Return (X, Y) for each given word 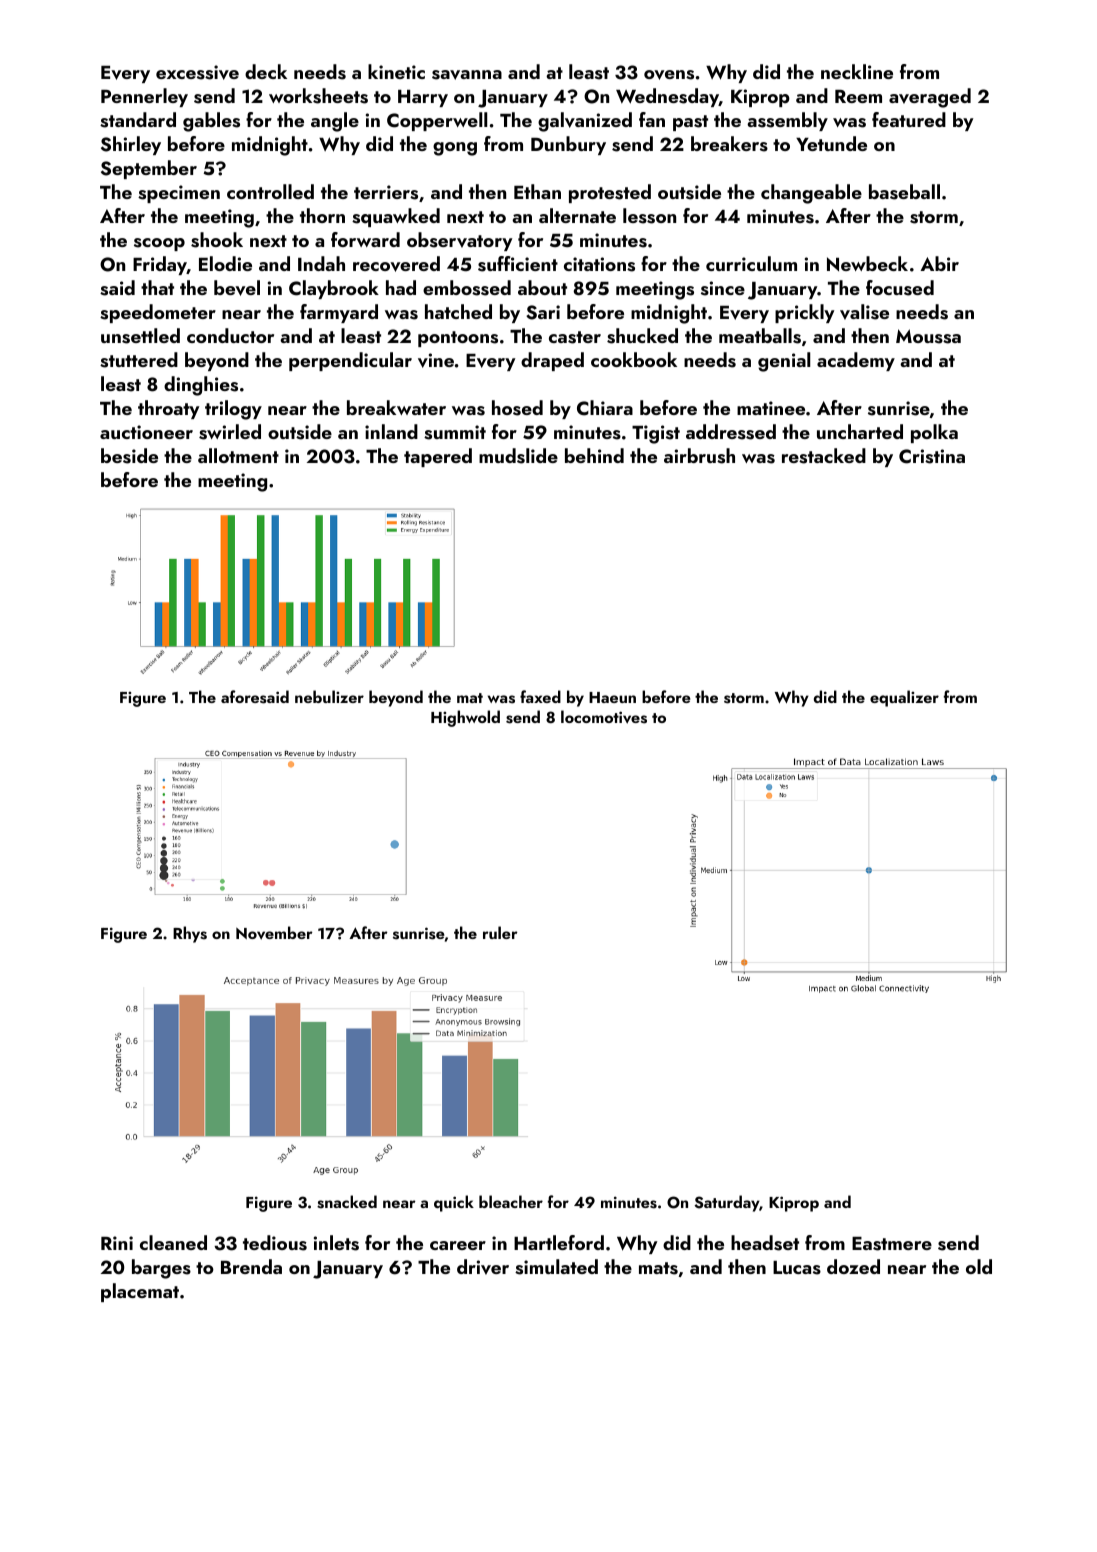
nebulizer (329, 696)
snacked (347, 1202)
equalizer (904, 698)
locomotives (604, 717)
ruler (500, 932)
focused (900, 288)
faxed (540, 696)
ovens (669, 75)
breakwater (396, 407)
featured (909, 119)
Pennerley (144, 97)
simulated (556, 1267)
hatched (458, 311)
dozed (853, 1266)
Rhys (190, 934)
